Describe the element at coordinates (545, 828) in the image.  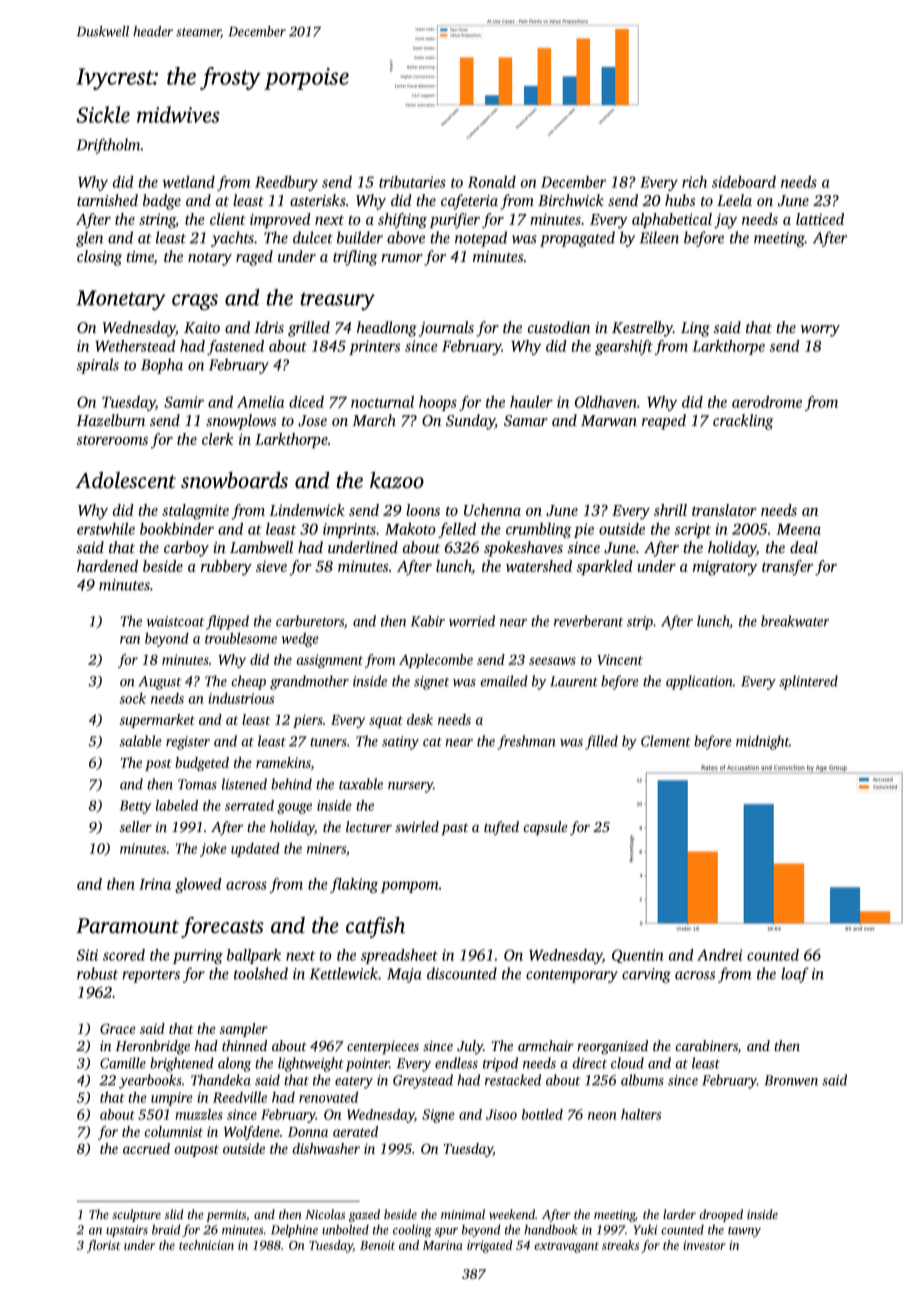
I see `capsule` at that location.
